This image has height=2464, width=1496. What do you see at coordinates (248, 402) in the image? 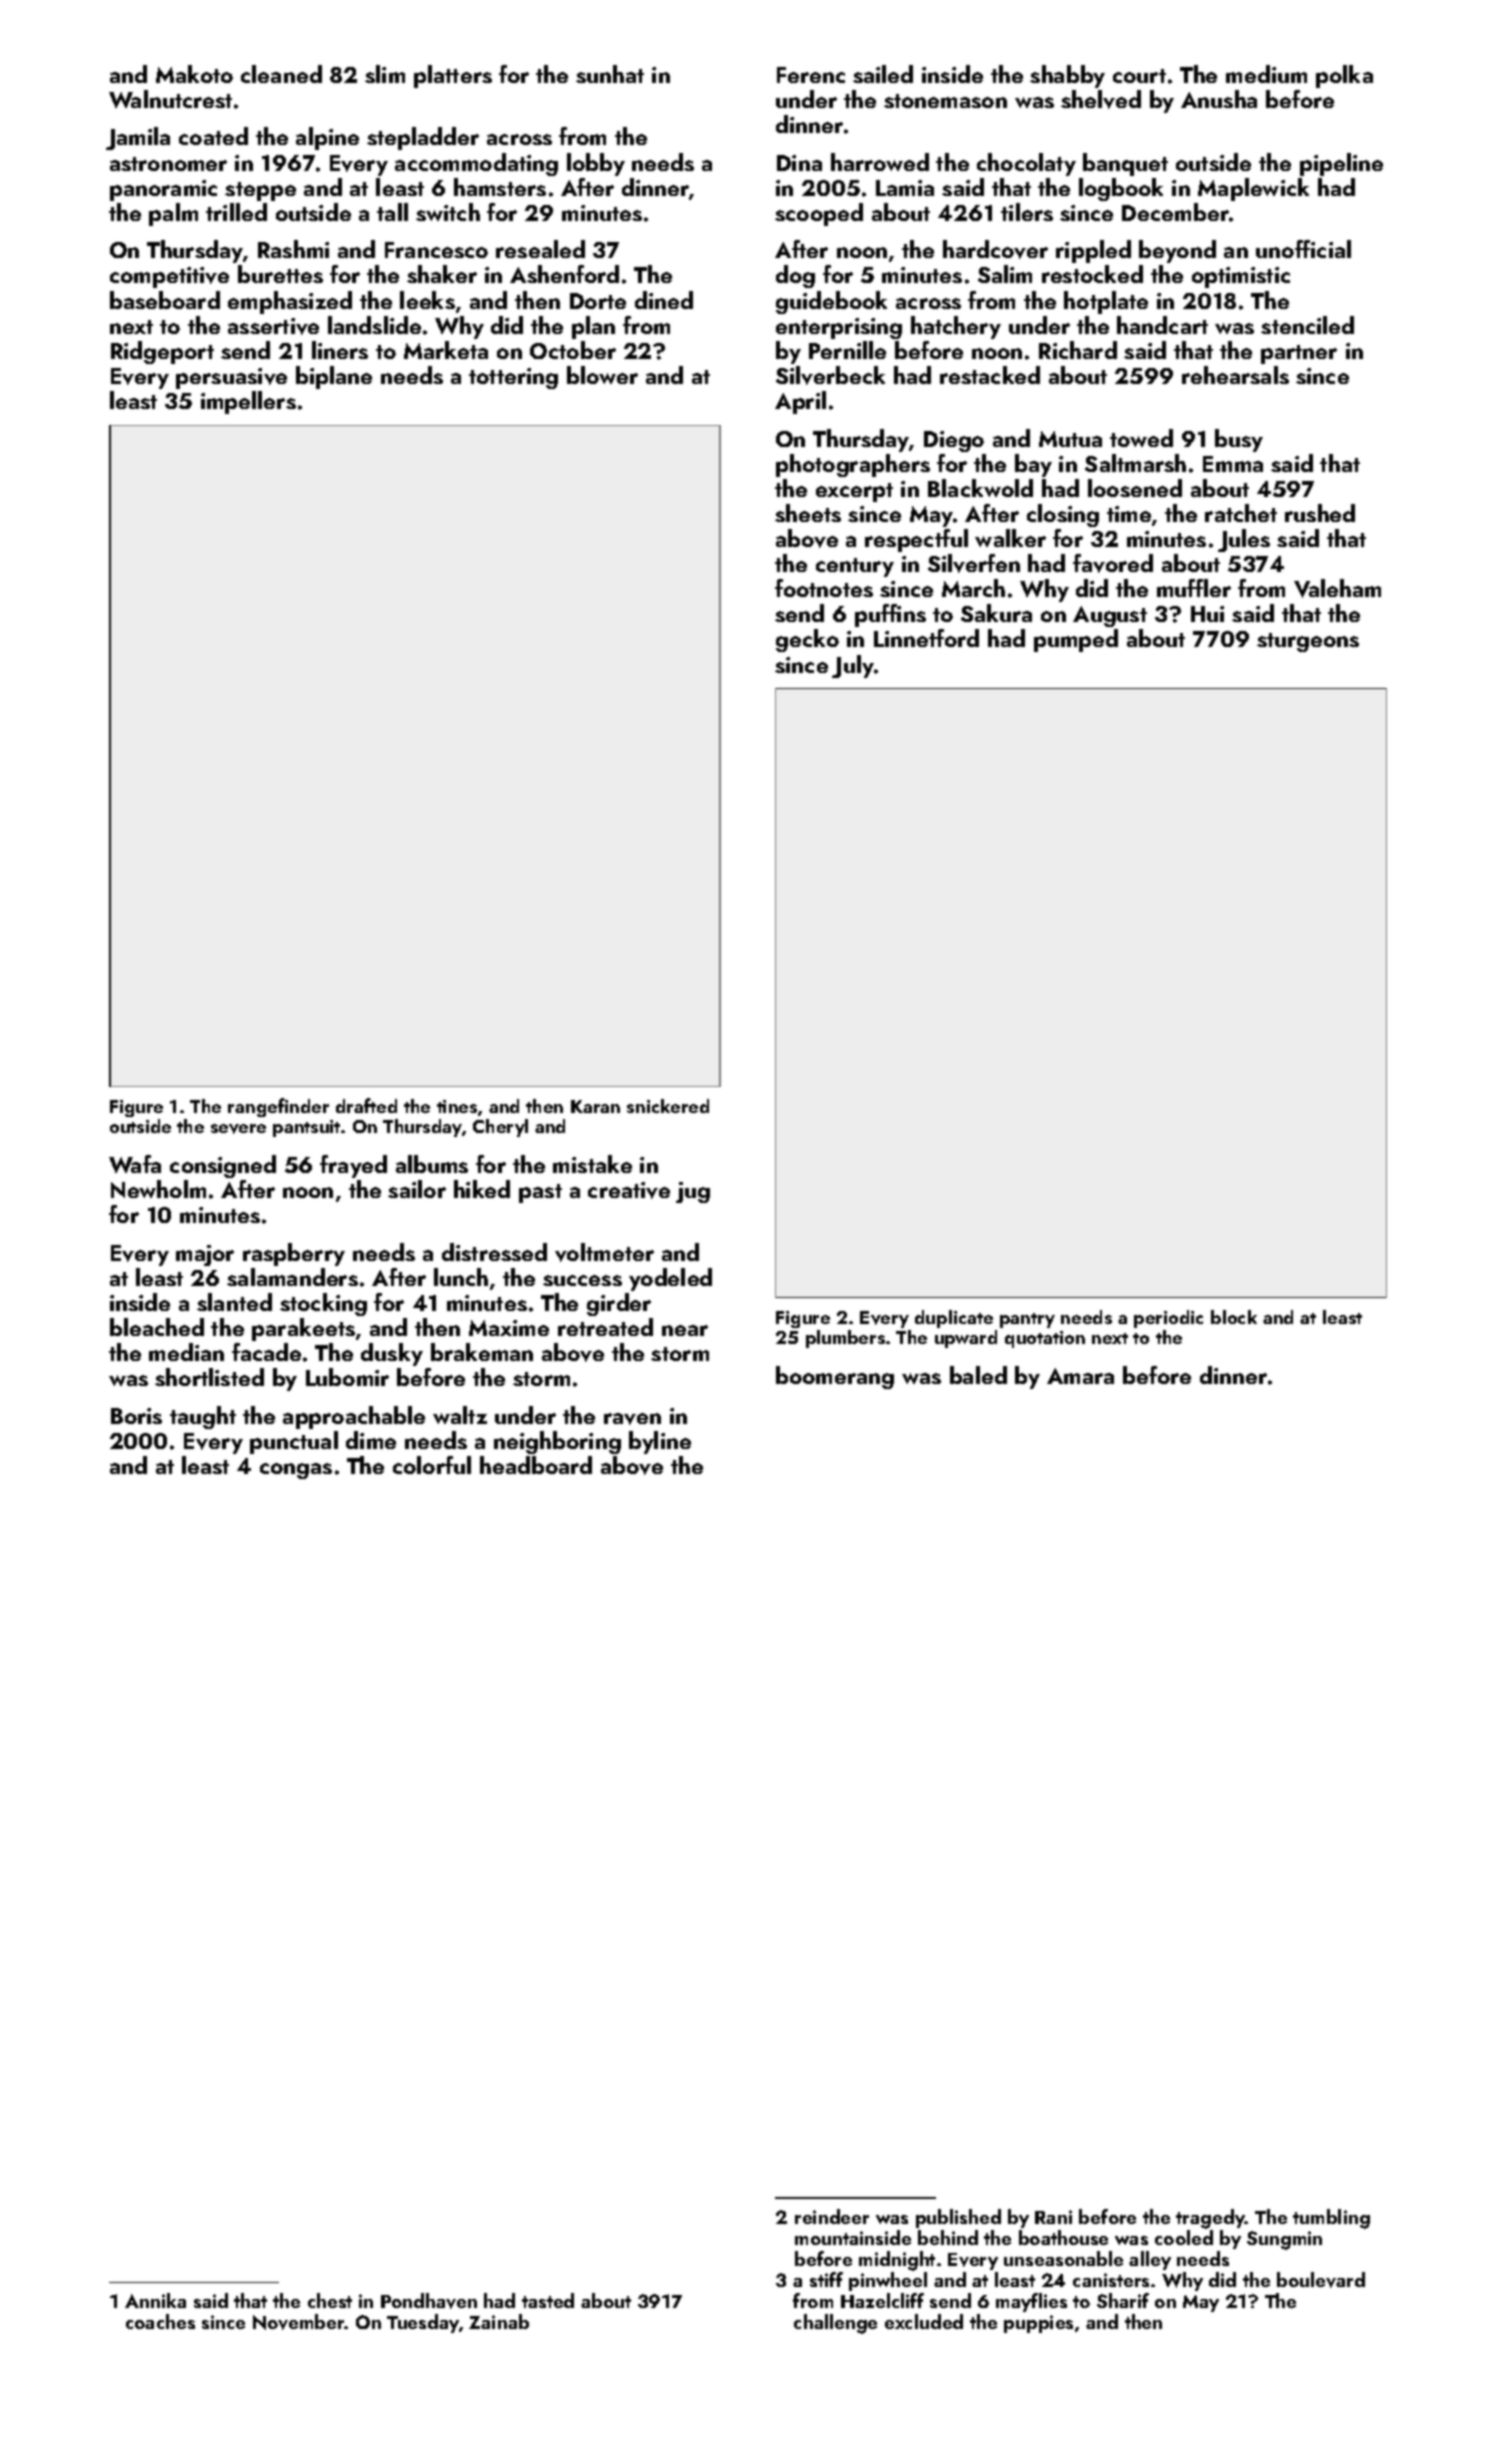
I see `impellers` at bounding box center [248, 402].
